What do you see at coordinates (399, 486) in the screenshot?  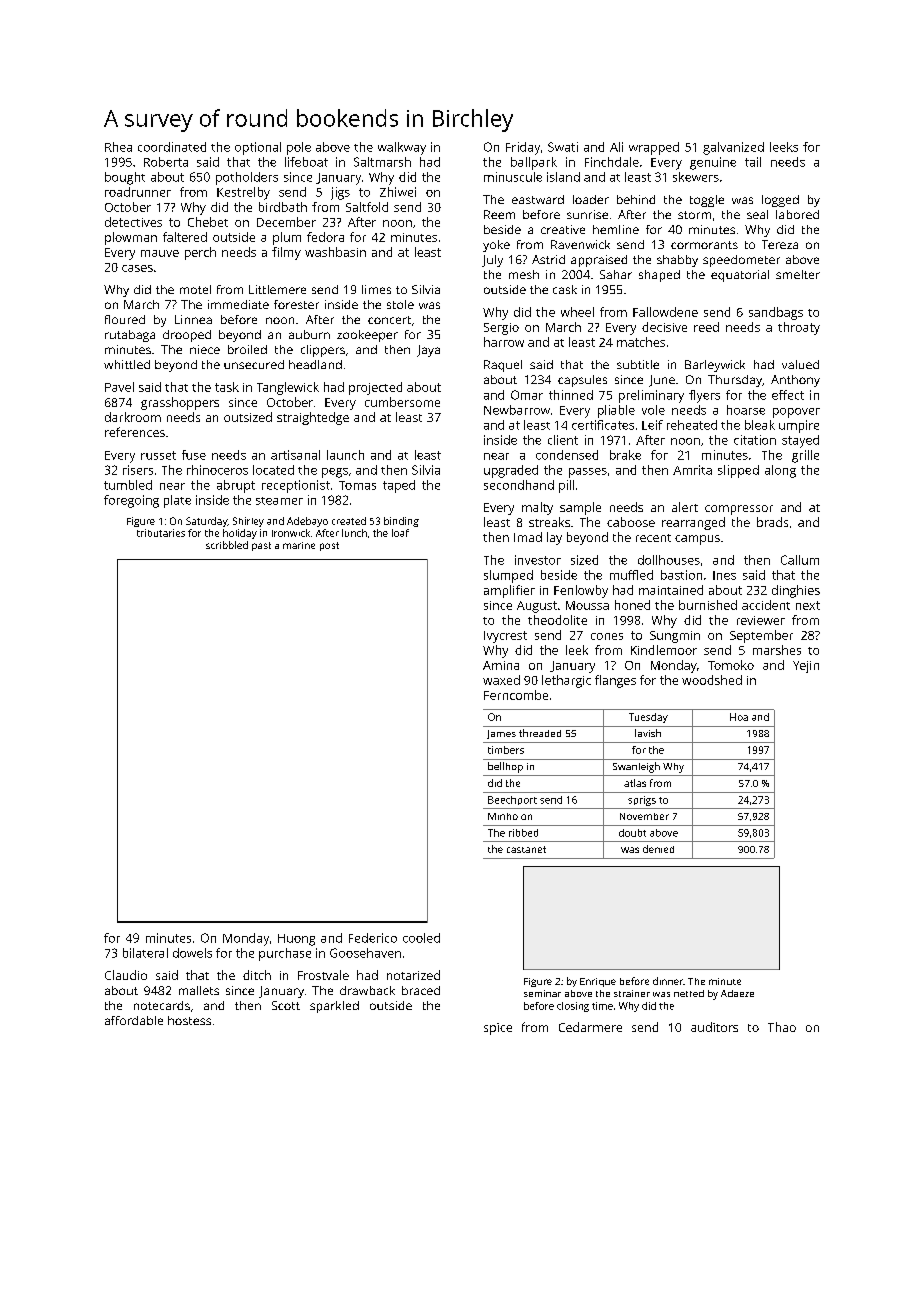 I see `taped` at bounding box center [399, 486].
